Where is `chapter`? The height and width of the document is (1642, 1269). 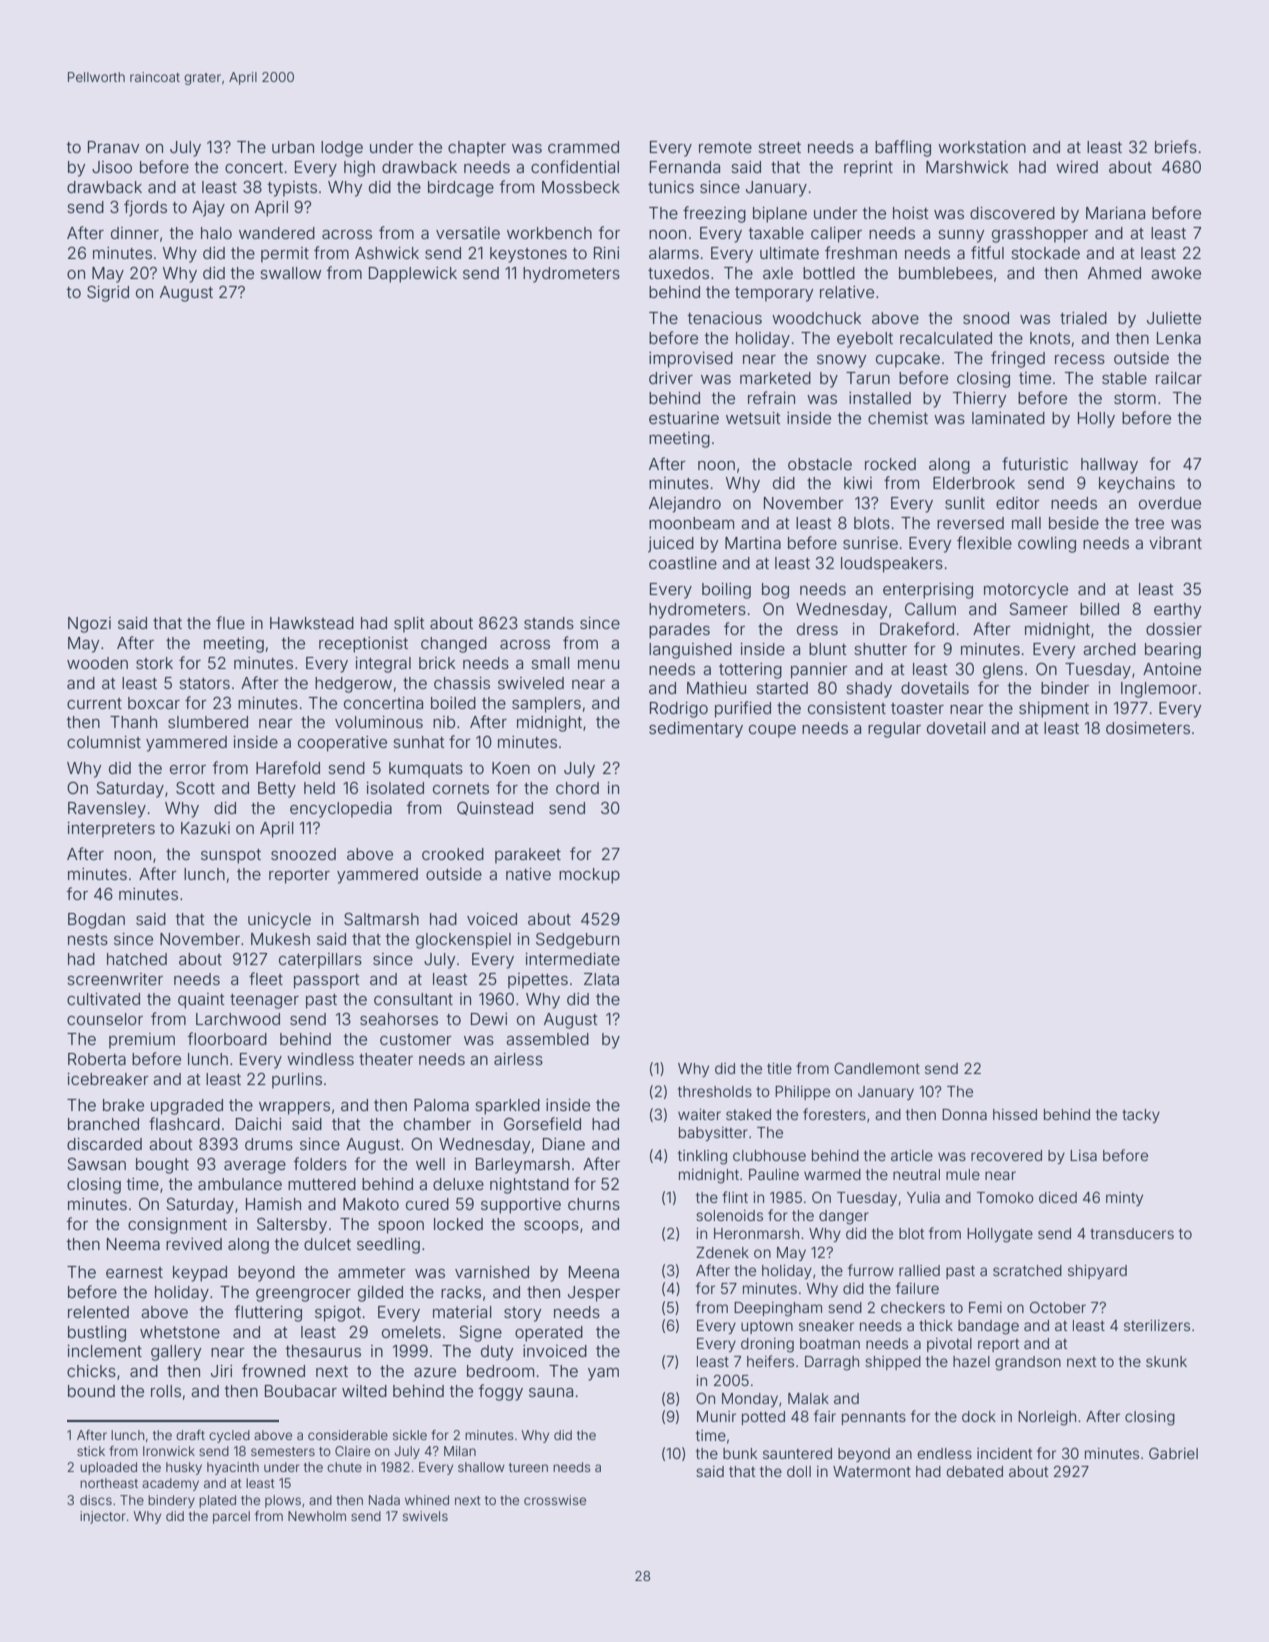 chapter is located at coordinates (477, 149).
